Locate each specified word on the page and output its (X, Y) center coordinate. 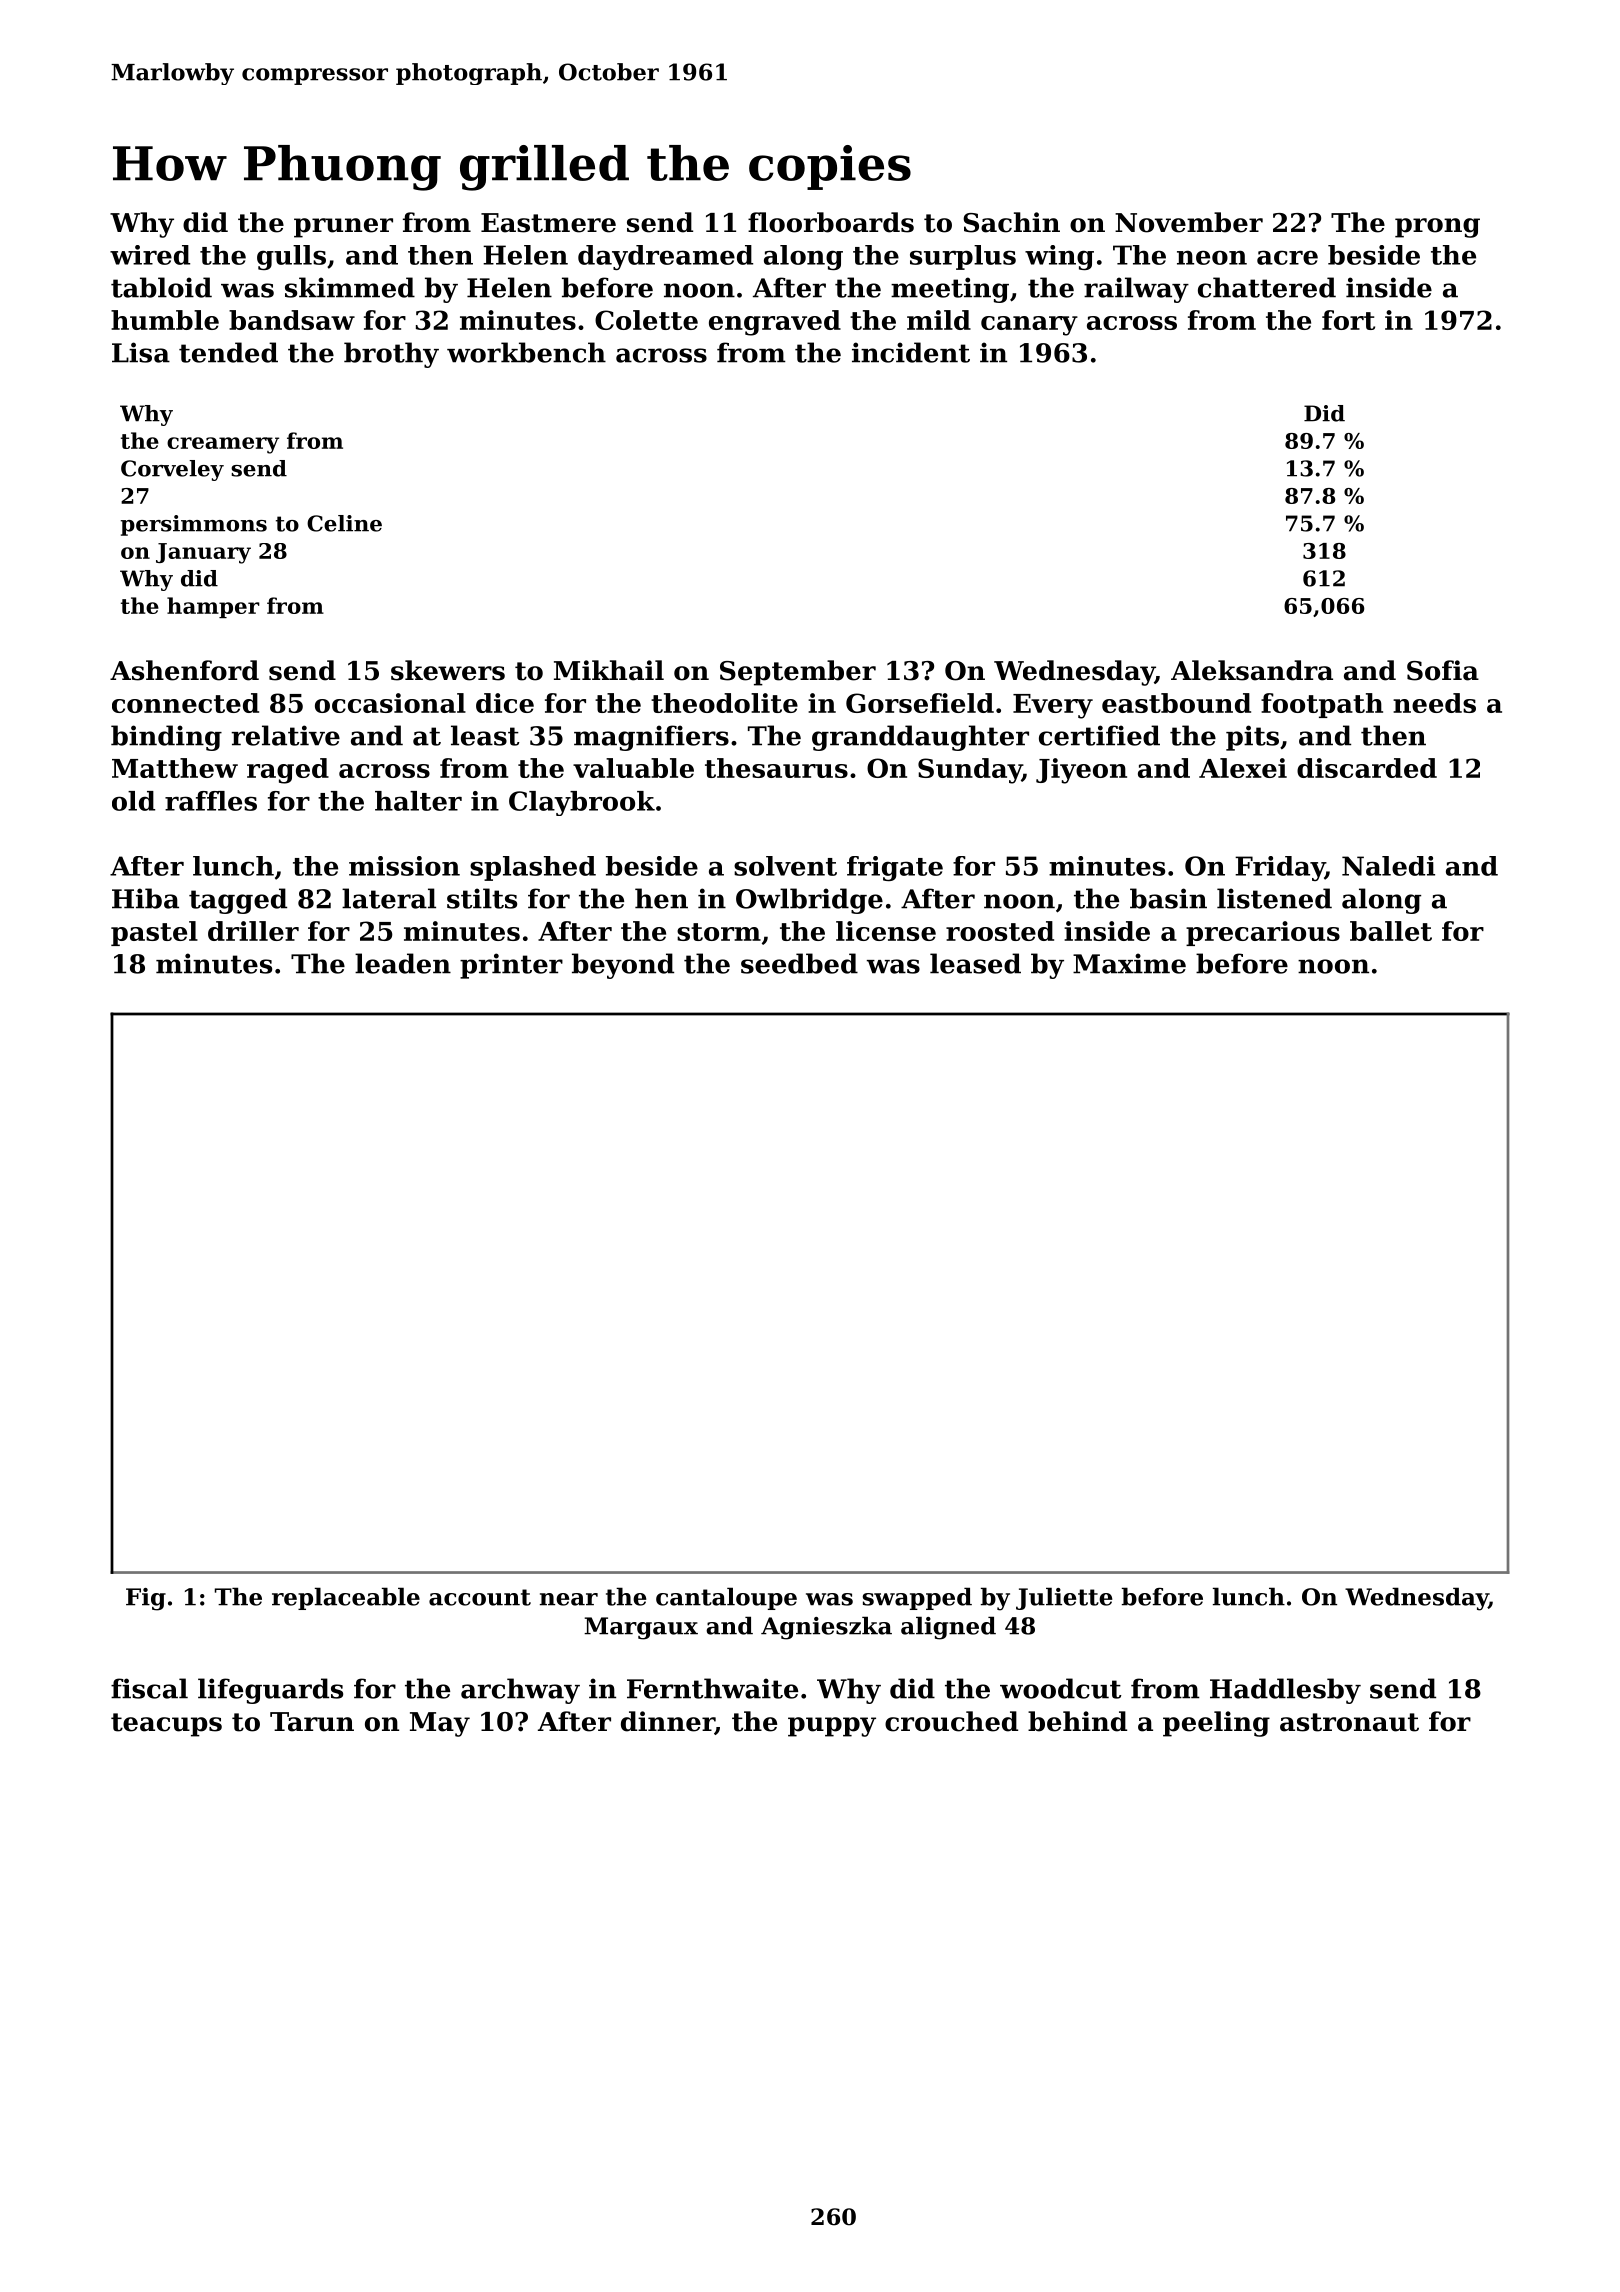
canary (1029, 326)
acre (1287, 257)
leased (975, 963)
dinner (668, 1722)
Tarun (312, 1722)
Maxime (1129, 963)
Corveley (172, 470)
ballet (1391, 931)
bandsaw (292, 320)
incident (911, 352)
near (569, 1599)
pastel (154, 933)
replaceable (346, 1598)
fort (1348, 320)
